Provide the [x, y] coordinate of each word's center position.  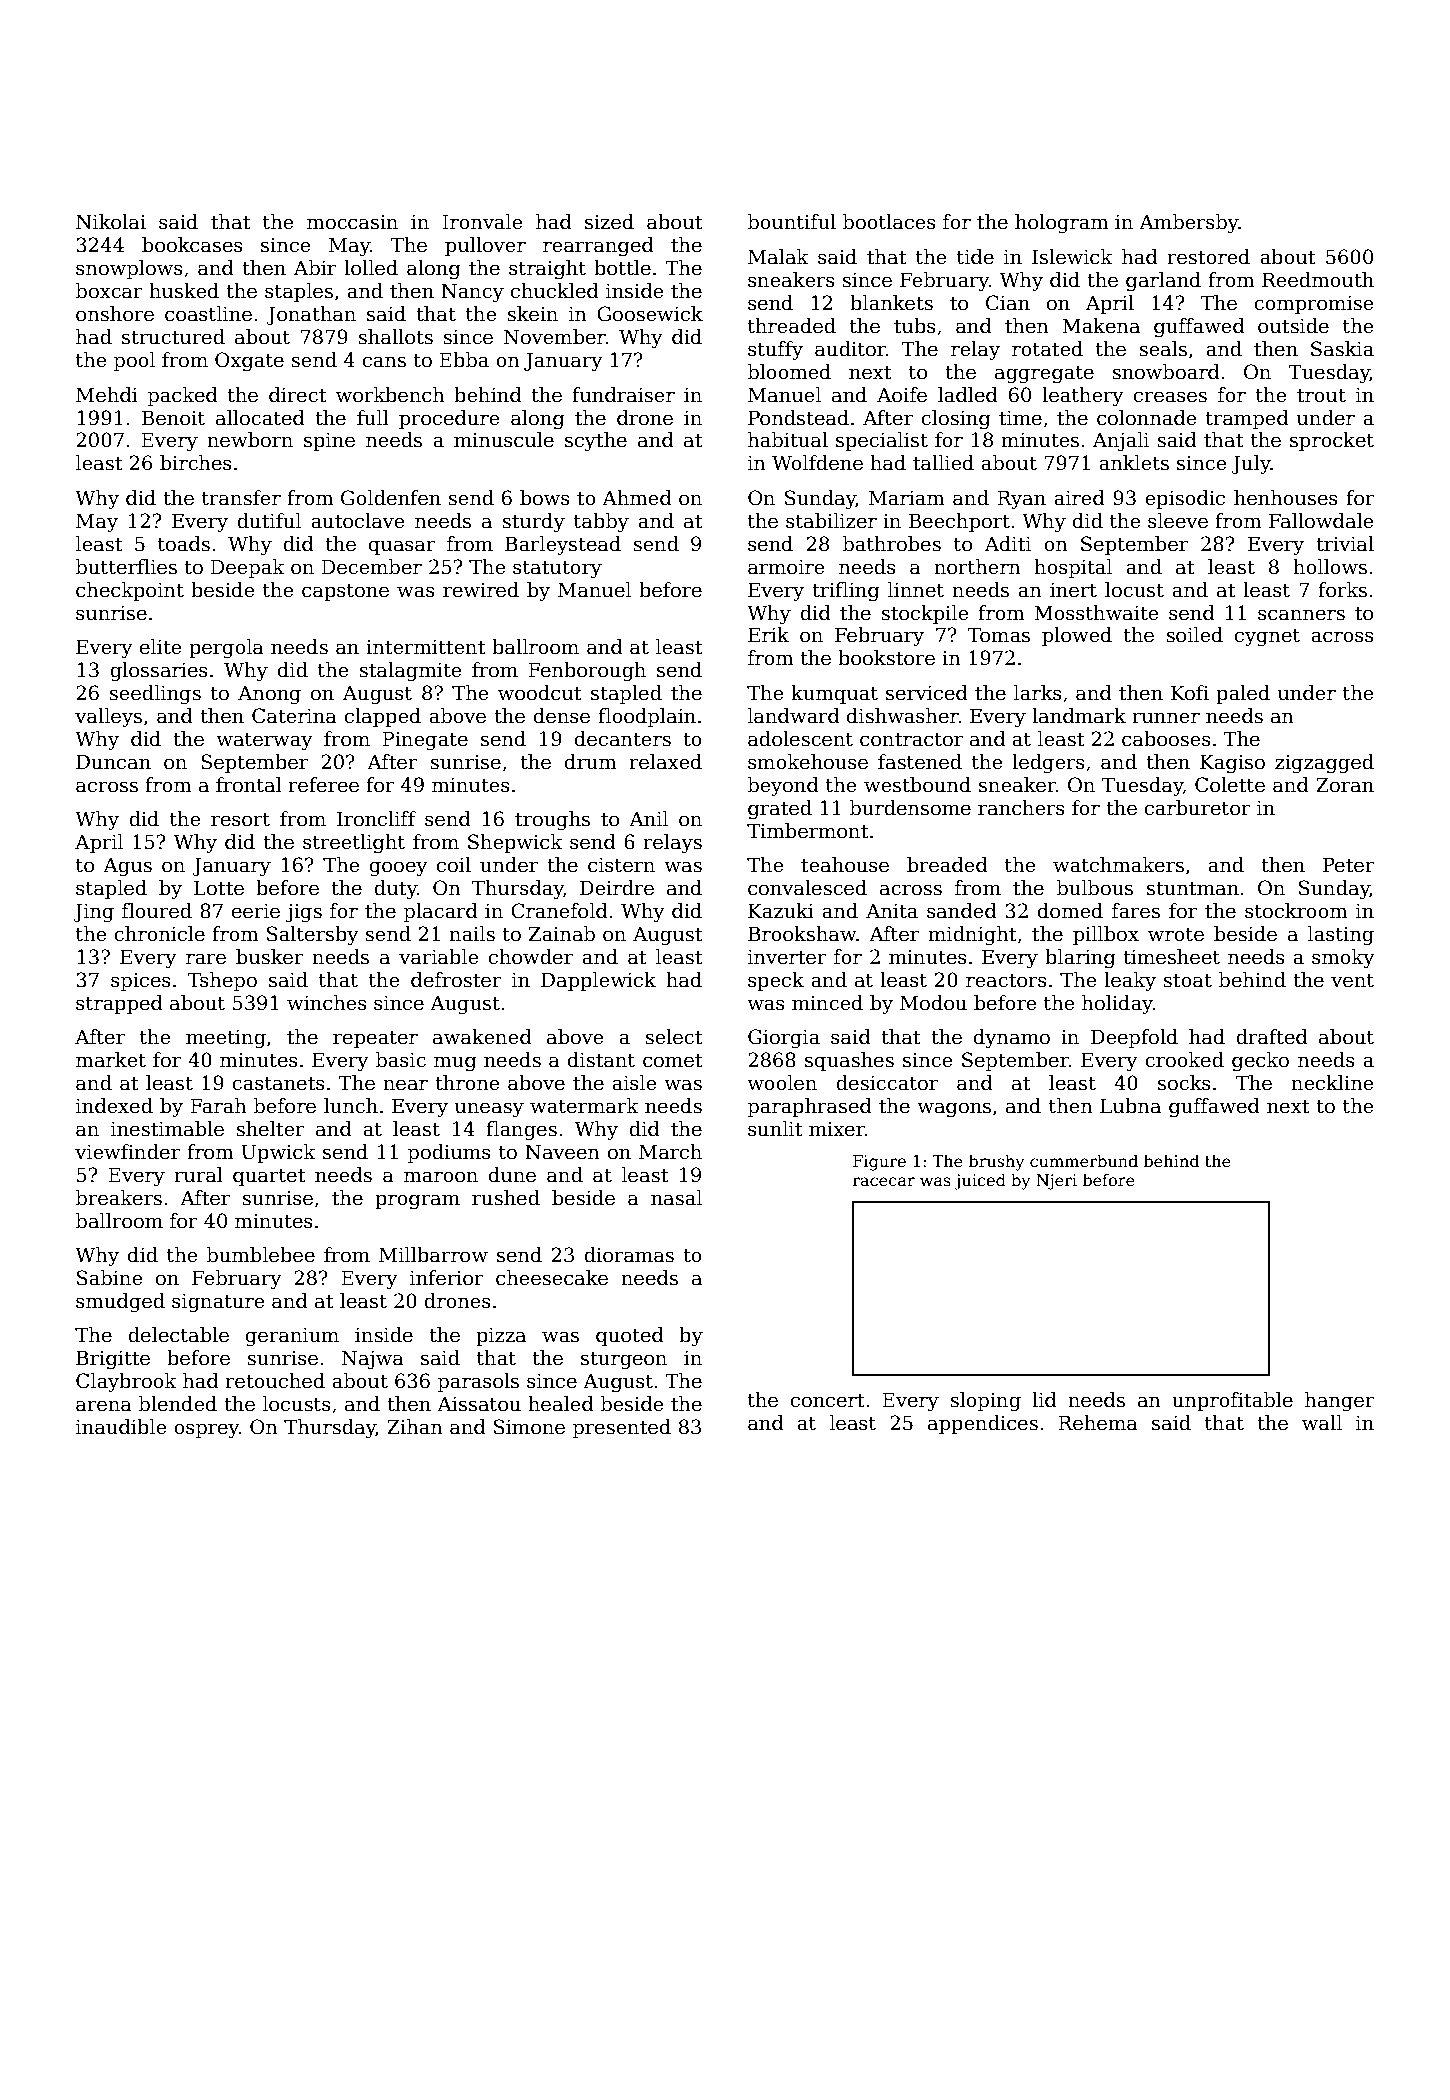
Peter [1349, 865]
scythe [596, 441]
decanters [623, 739]
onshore [115, 314]
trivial [1345, 544]
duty [395, 889]
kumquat [834, 694]
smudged [120, 1303]
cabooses [1166, 739]
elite [160, 647]
